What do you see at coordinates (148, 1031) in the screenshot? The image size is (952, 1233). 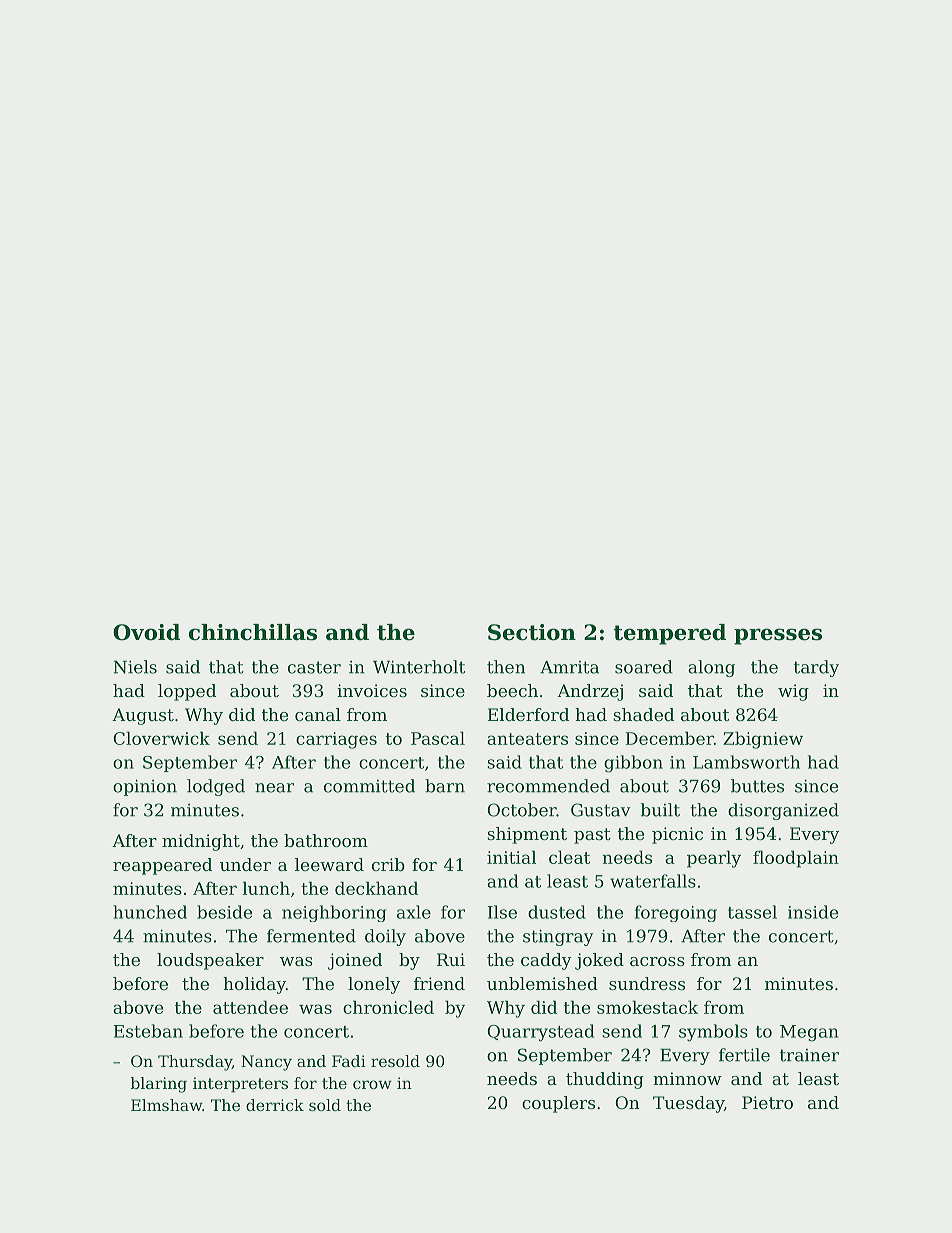 I see `Esteban` at bounding box center [148, 1031].
